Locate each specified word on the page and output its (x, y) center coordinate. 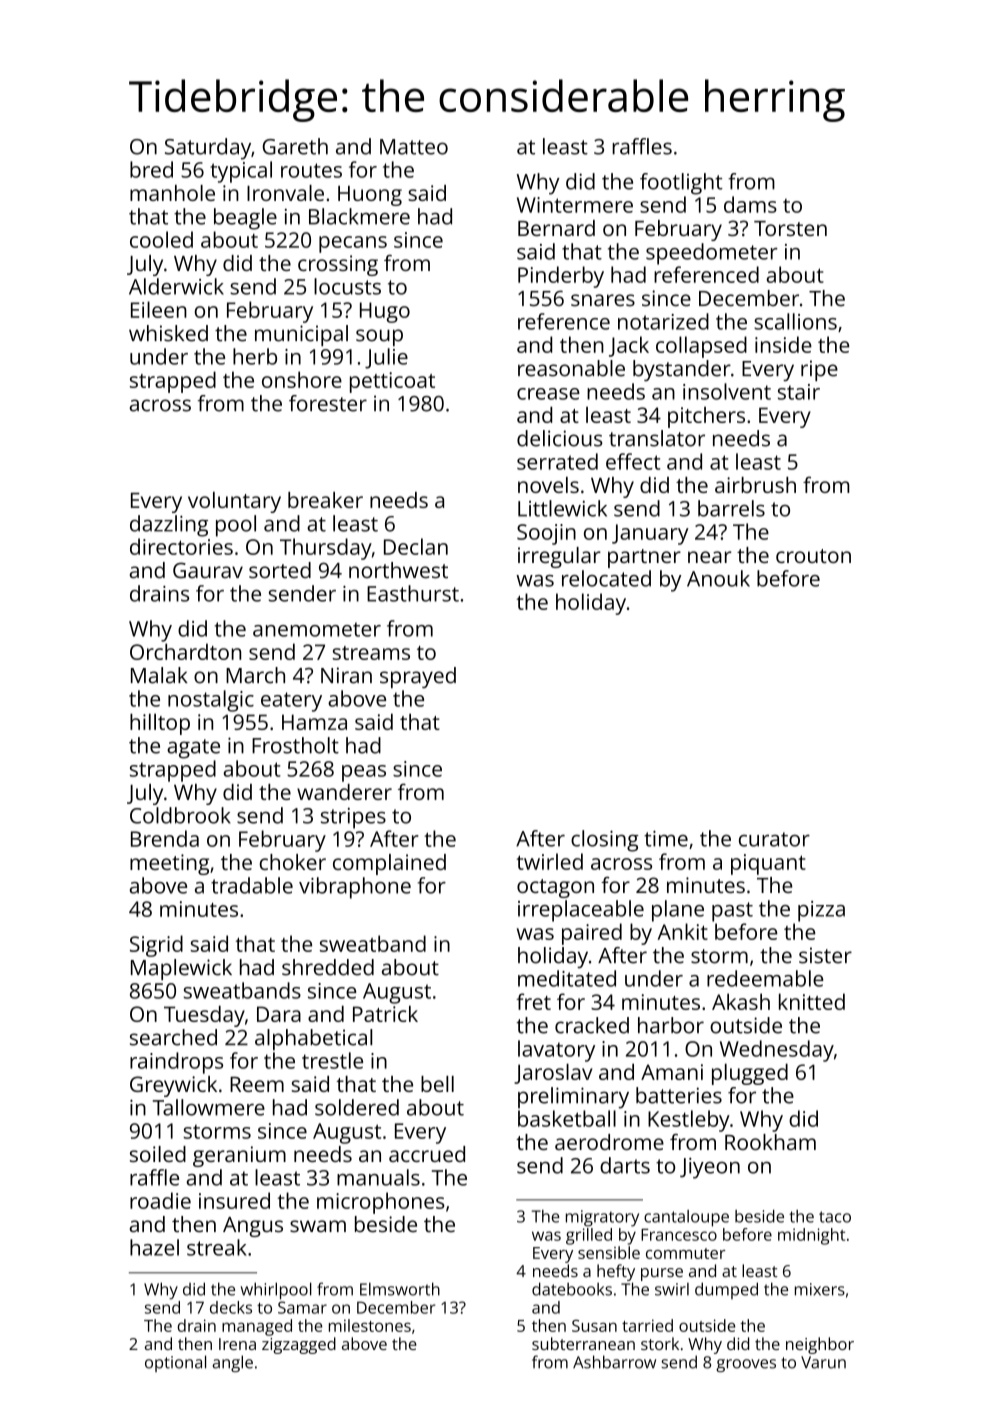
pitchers (706, 417)
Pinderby (561, 277)
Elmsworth (400, 1289)
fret (533, 1001)
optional (175, 1363)
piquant (768, 864)
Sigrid (156, 946)
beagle (245, 219)
